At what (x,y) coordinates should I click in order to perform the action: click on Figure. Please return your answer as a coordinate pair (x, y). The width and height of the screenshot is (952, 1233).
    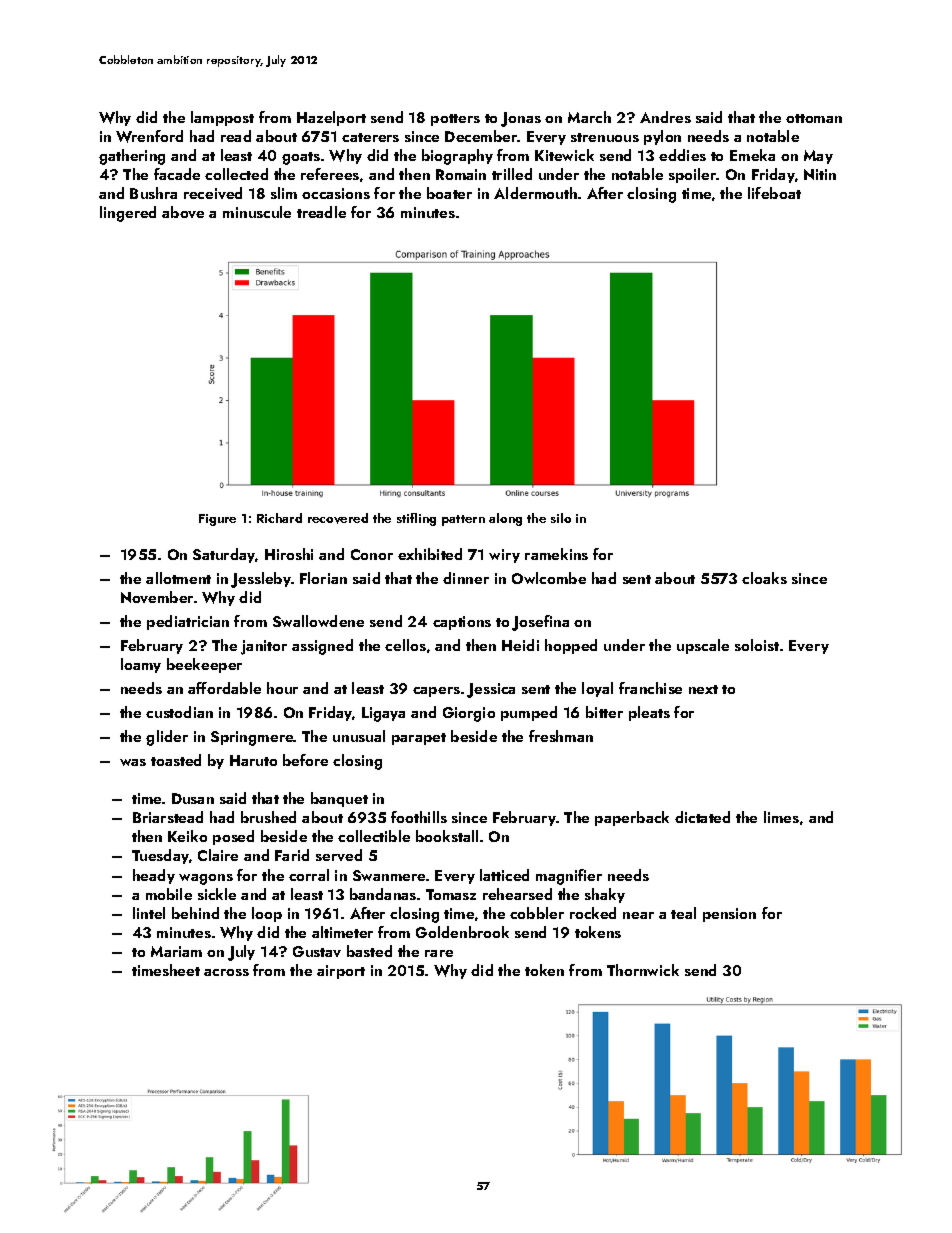
    Looking at the image, I should click on (217, 520).
